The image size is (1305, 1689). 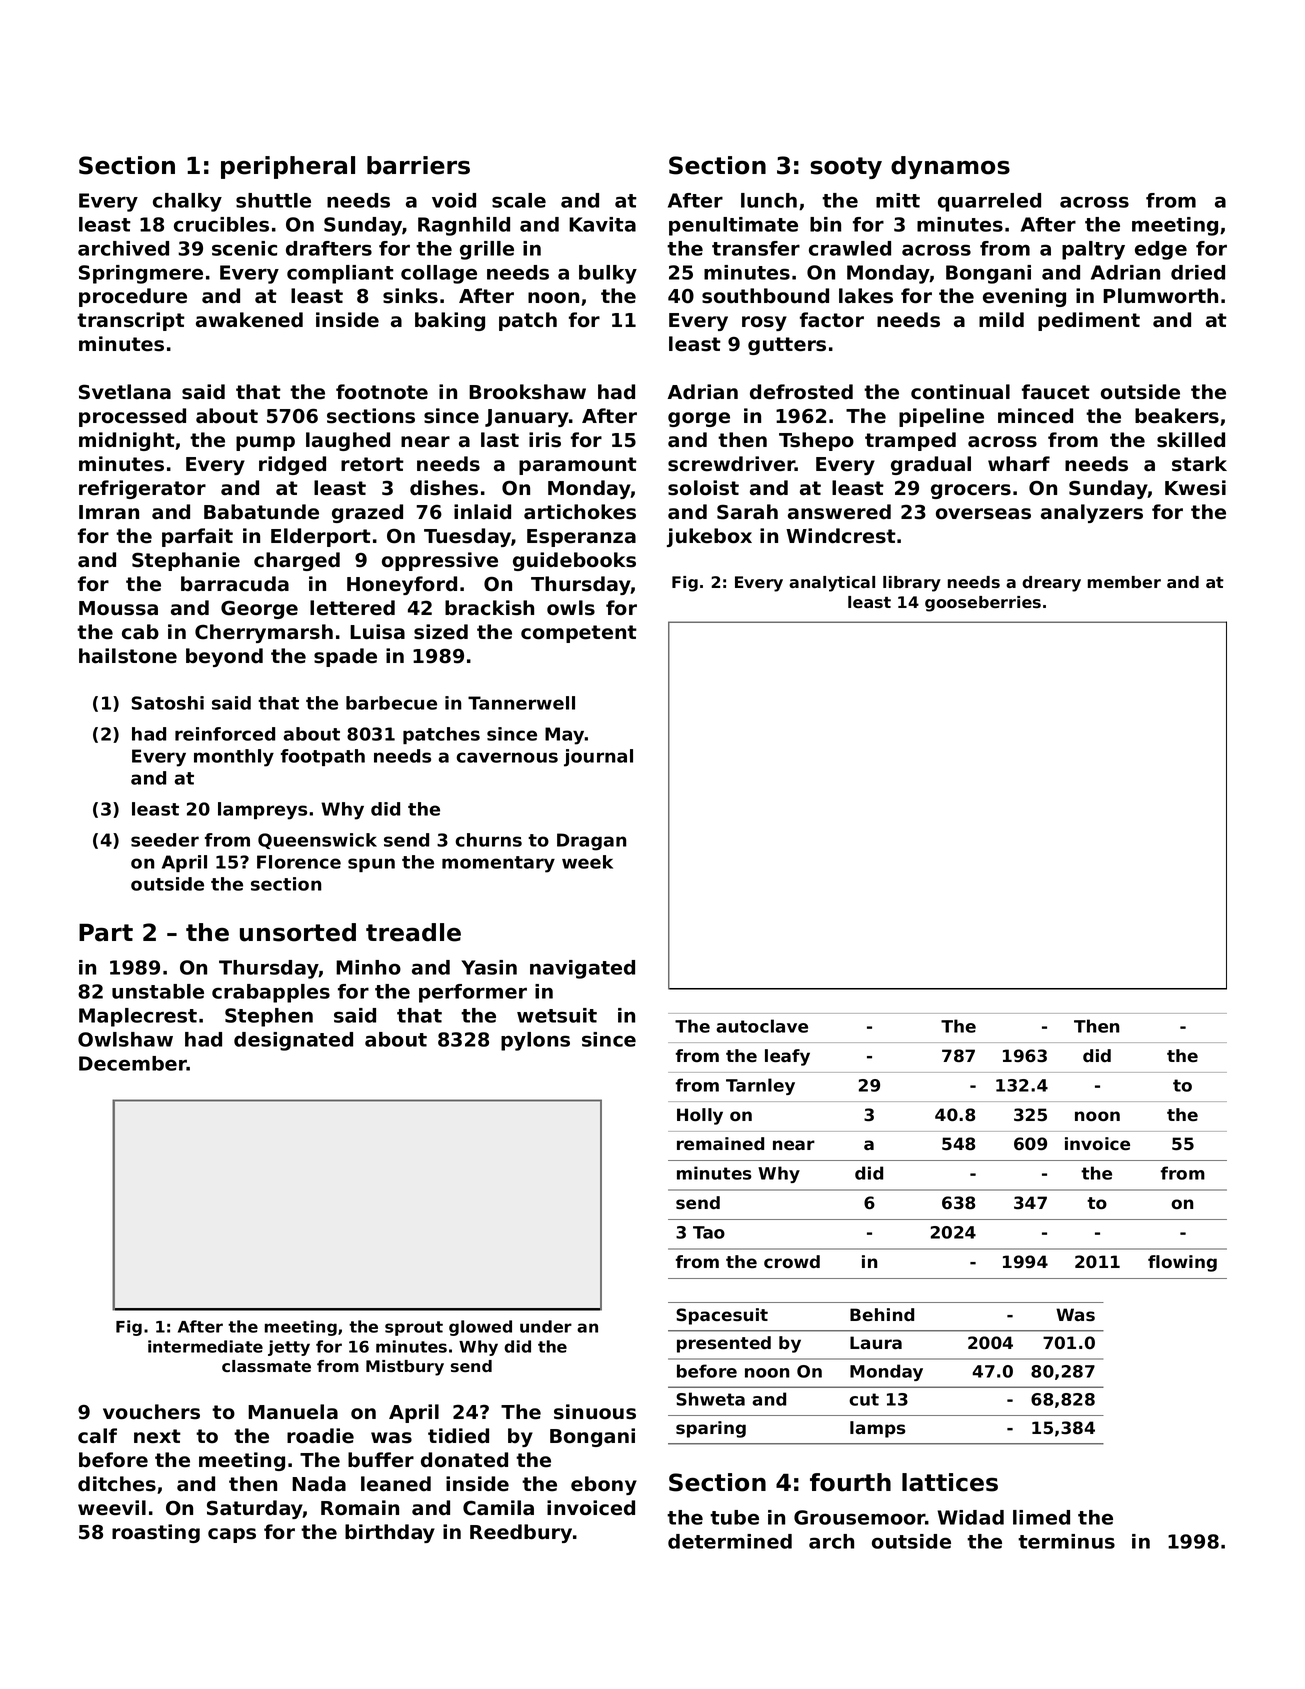 What do you see at coordinates (1019, 464) in the screenshot?
I see `wharf` at bounding box center [1019, 464].
